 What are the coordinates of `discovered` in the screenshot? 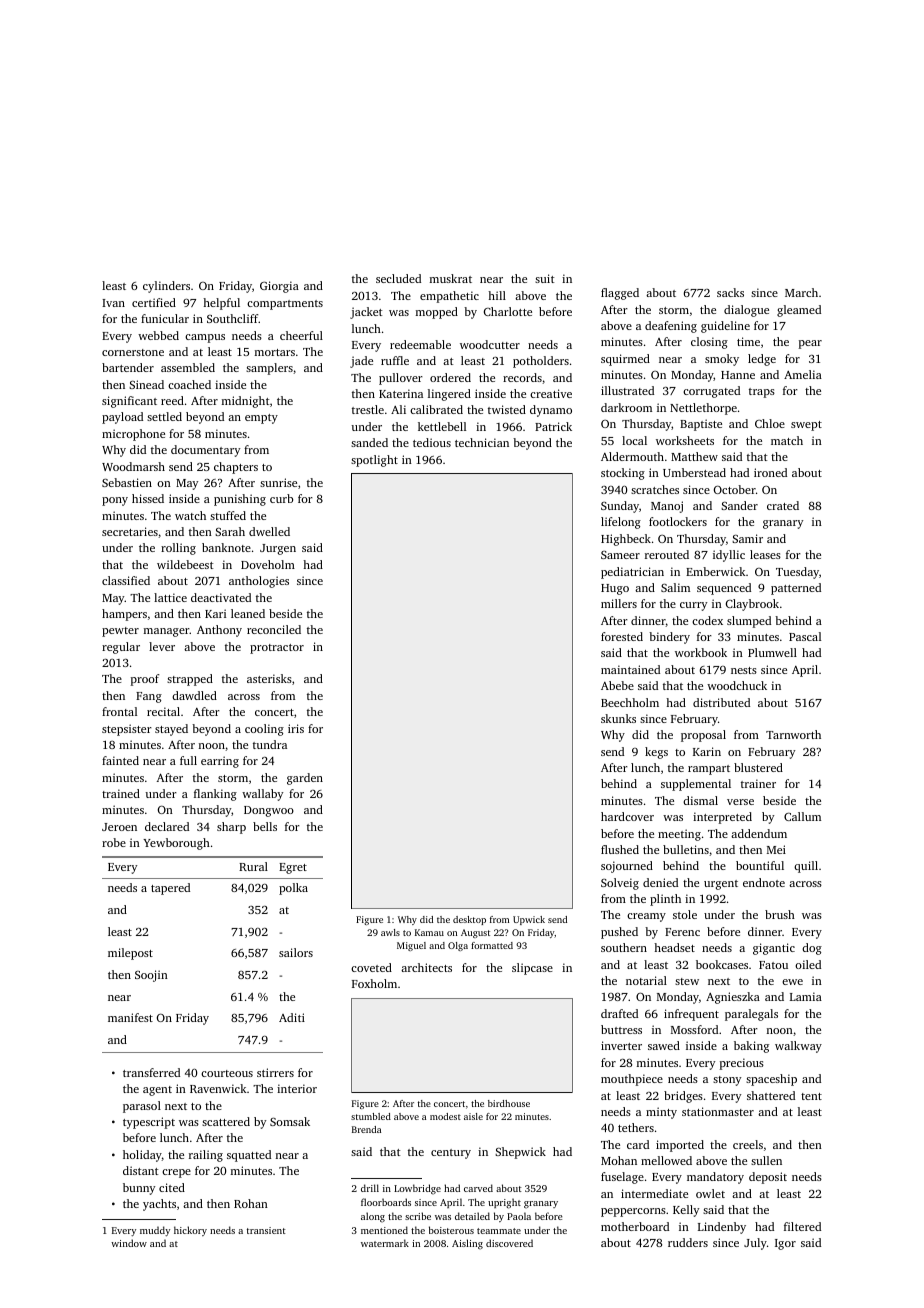 It's located at (509, 1243).
